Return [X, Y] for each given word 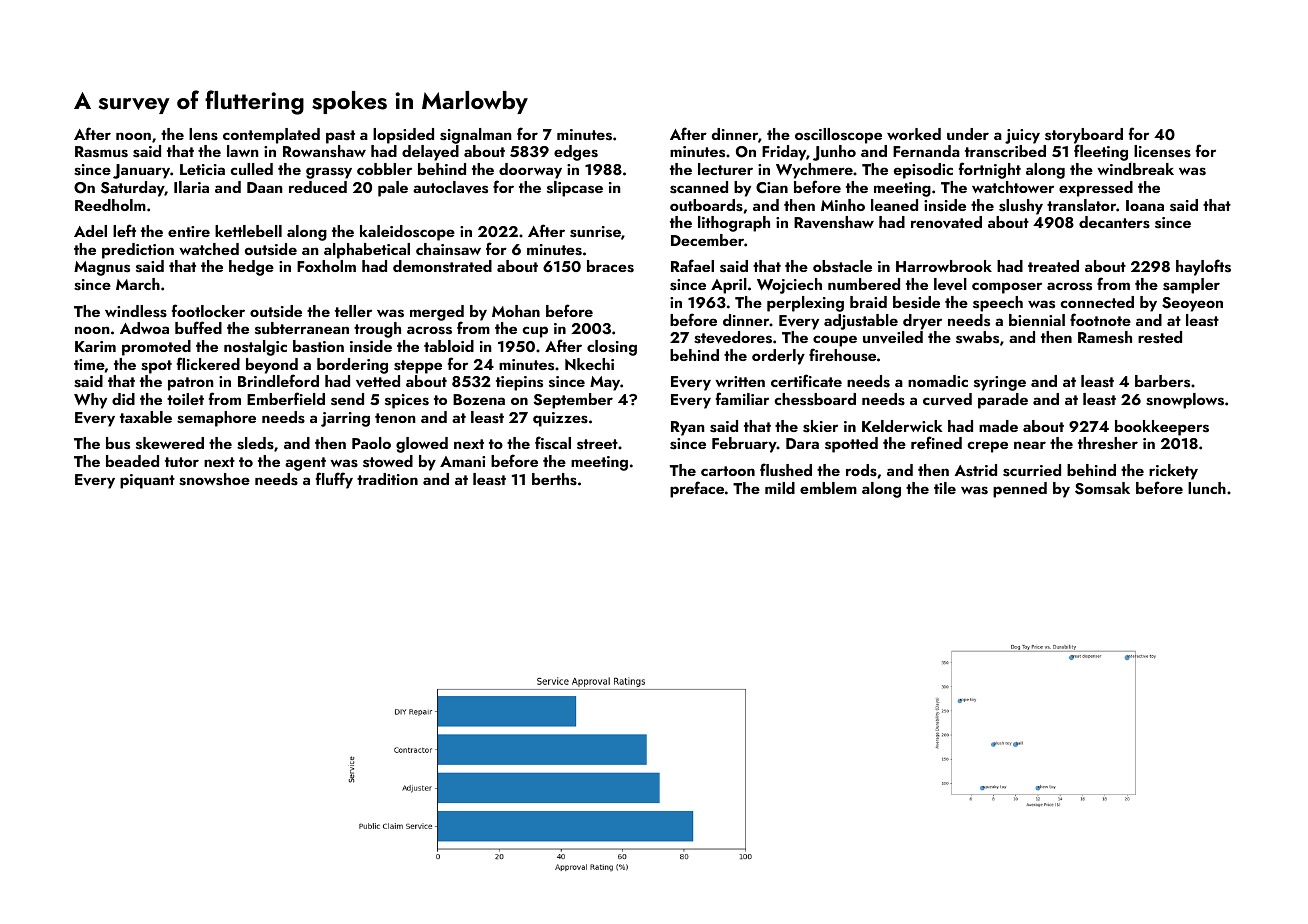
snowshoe [214, 479]
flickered [208, 363]
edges [576, 153]
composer [1007, 288]
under [968, 134]
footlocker [208, 310]
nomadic [938, 381]
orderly [778, 357]
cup [535, 332]
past [340, 137]
